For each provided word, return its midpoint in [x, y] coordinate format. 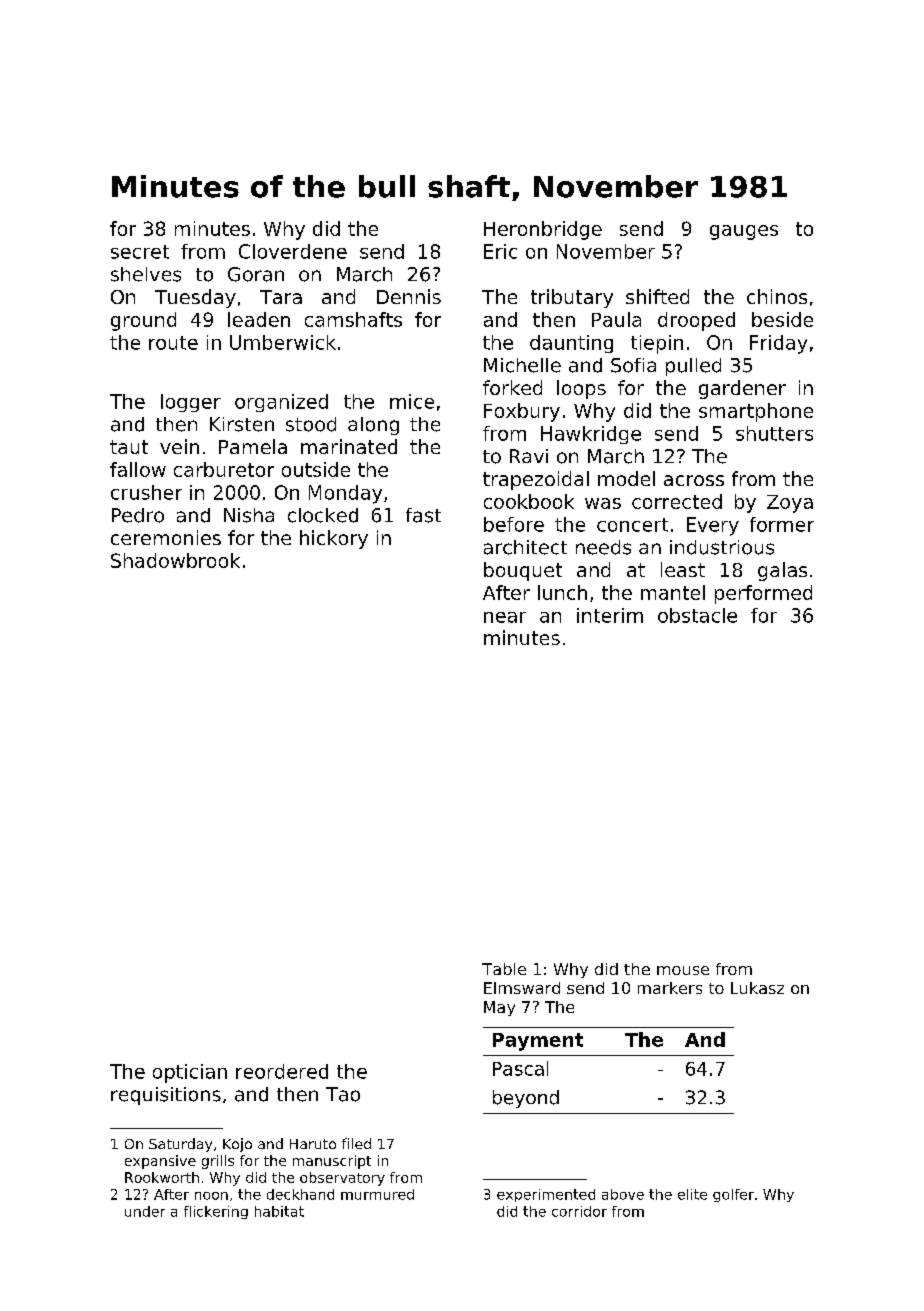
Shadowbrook [175, 560]
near [505, 617]
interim [610, 615]
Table [504, 969]
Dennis [409, 296]
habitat [279, 1211]
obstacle [697, 615]
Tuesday [195, 298]
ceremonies [166, 537]
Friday [778, 344]
